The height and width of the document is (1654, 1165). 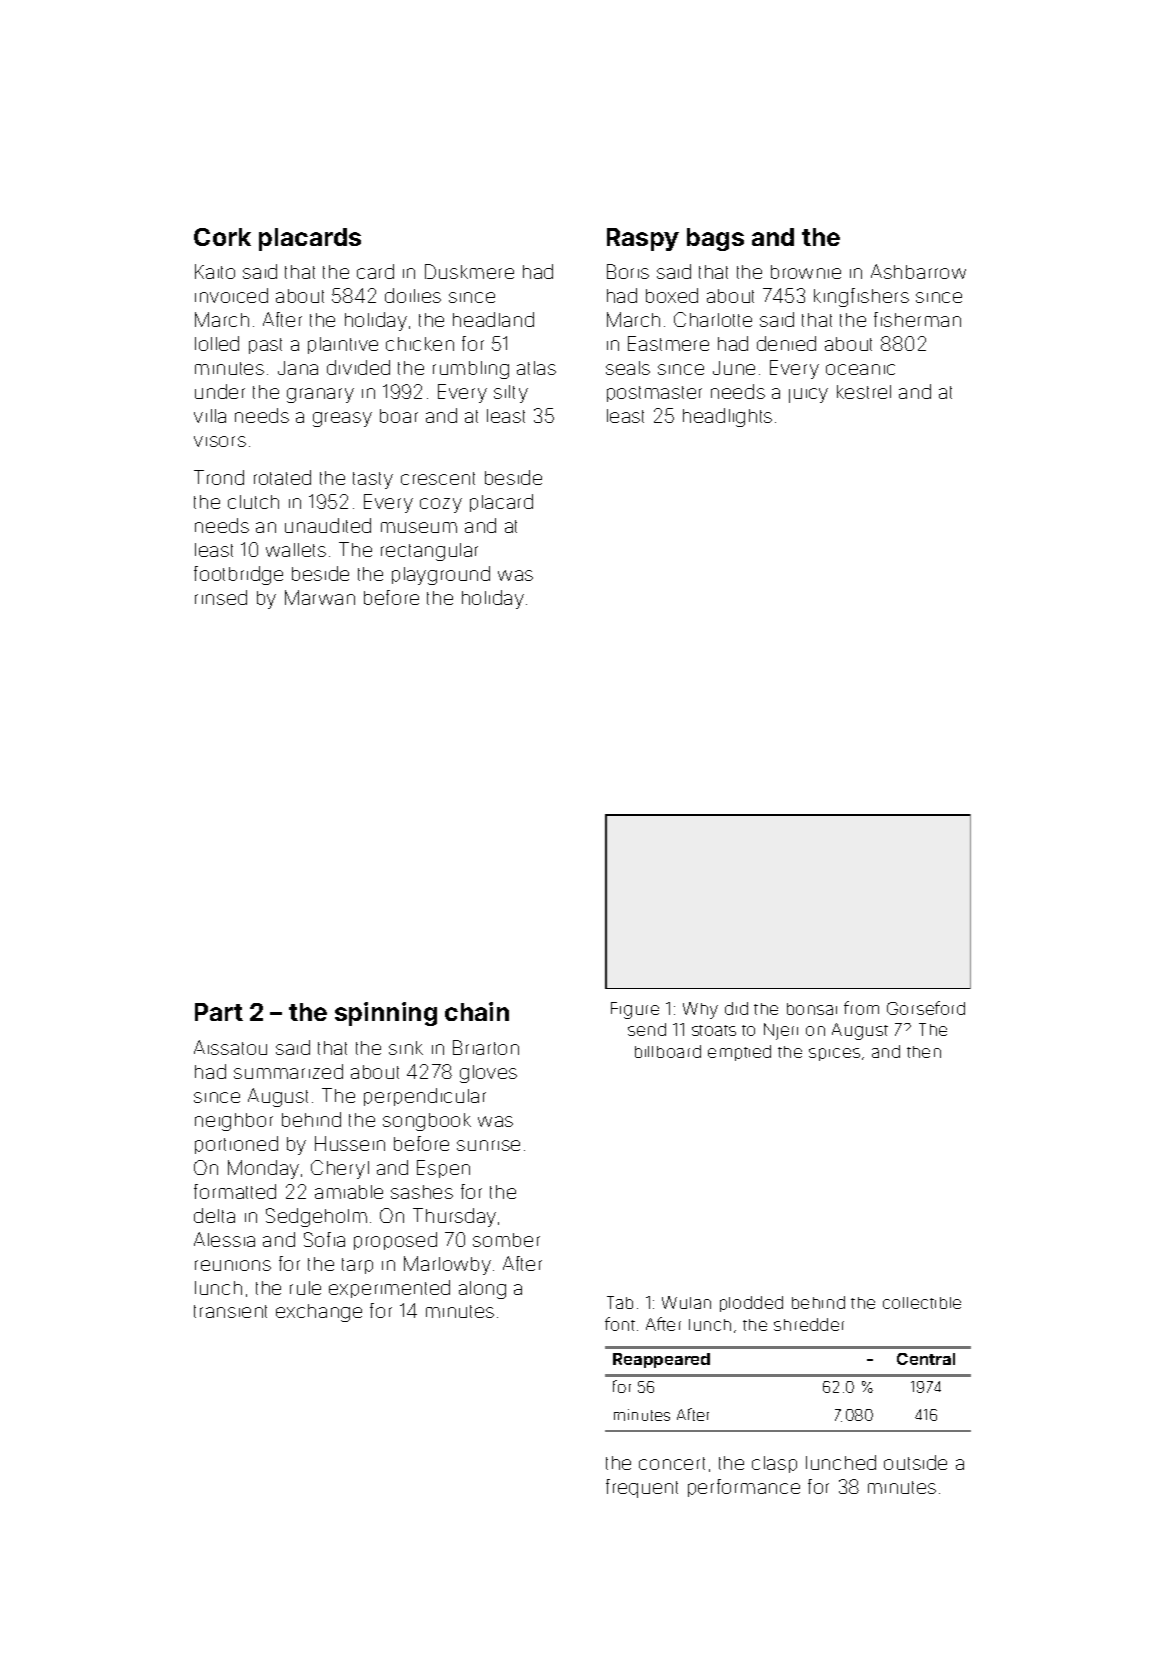 I want to click on visors, so click(x=220, y=441).
